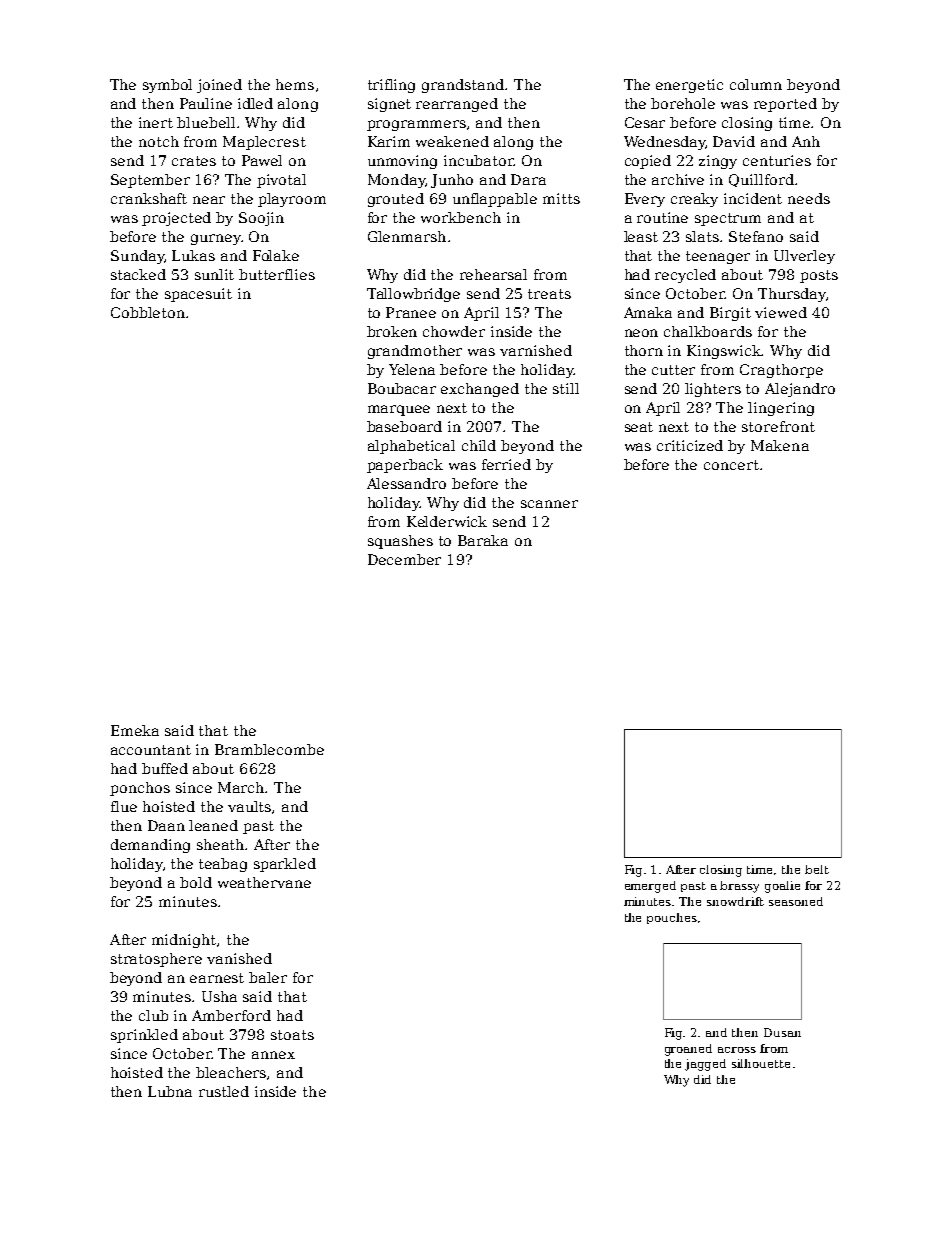  Describe the element at coordinates (688, 1050) in the page. I see `groaned` at that location.
